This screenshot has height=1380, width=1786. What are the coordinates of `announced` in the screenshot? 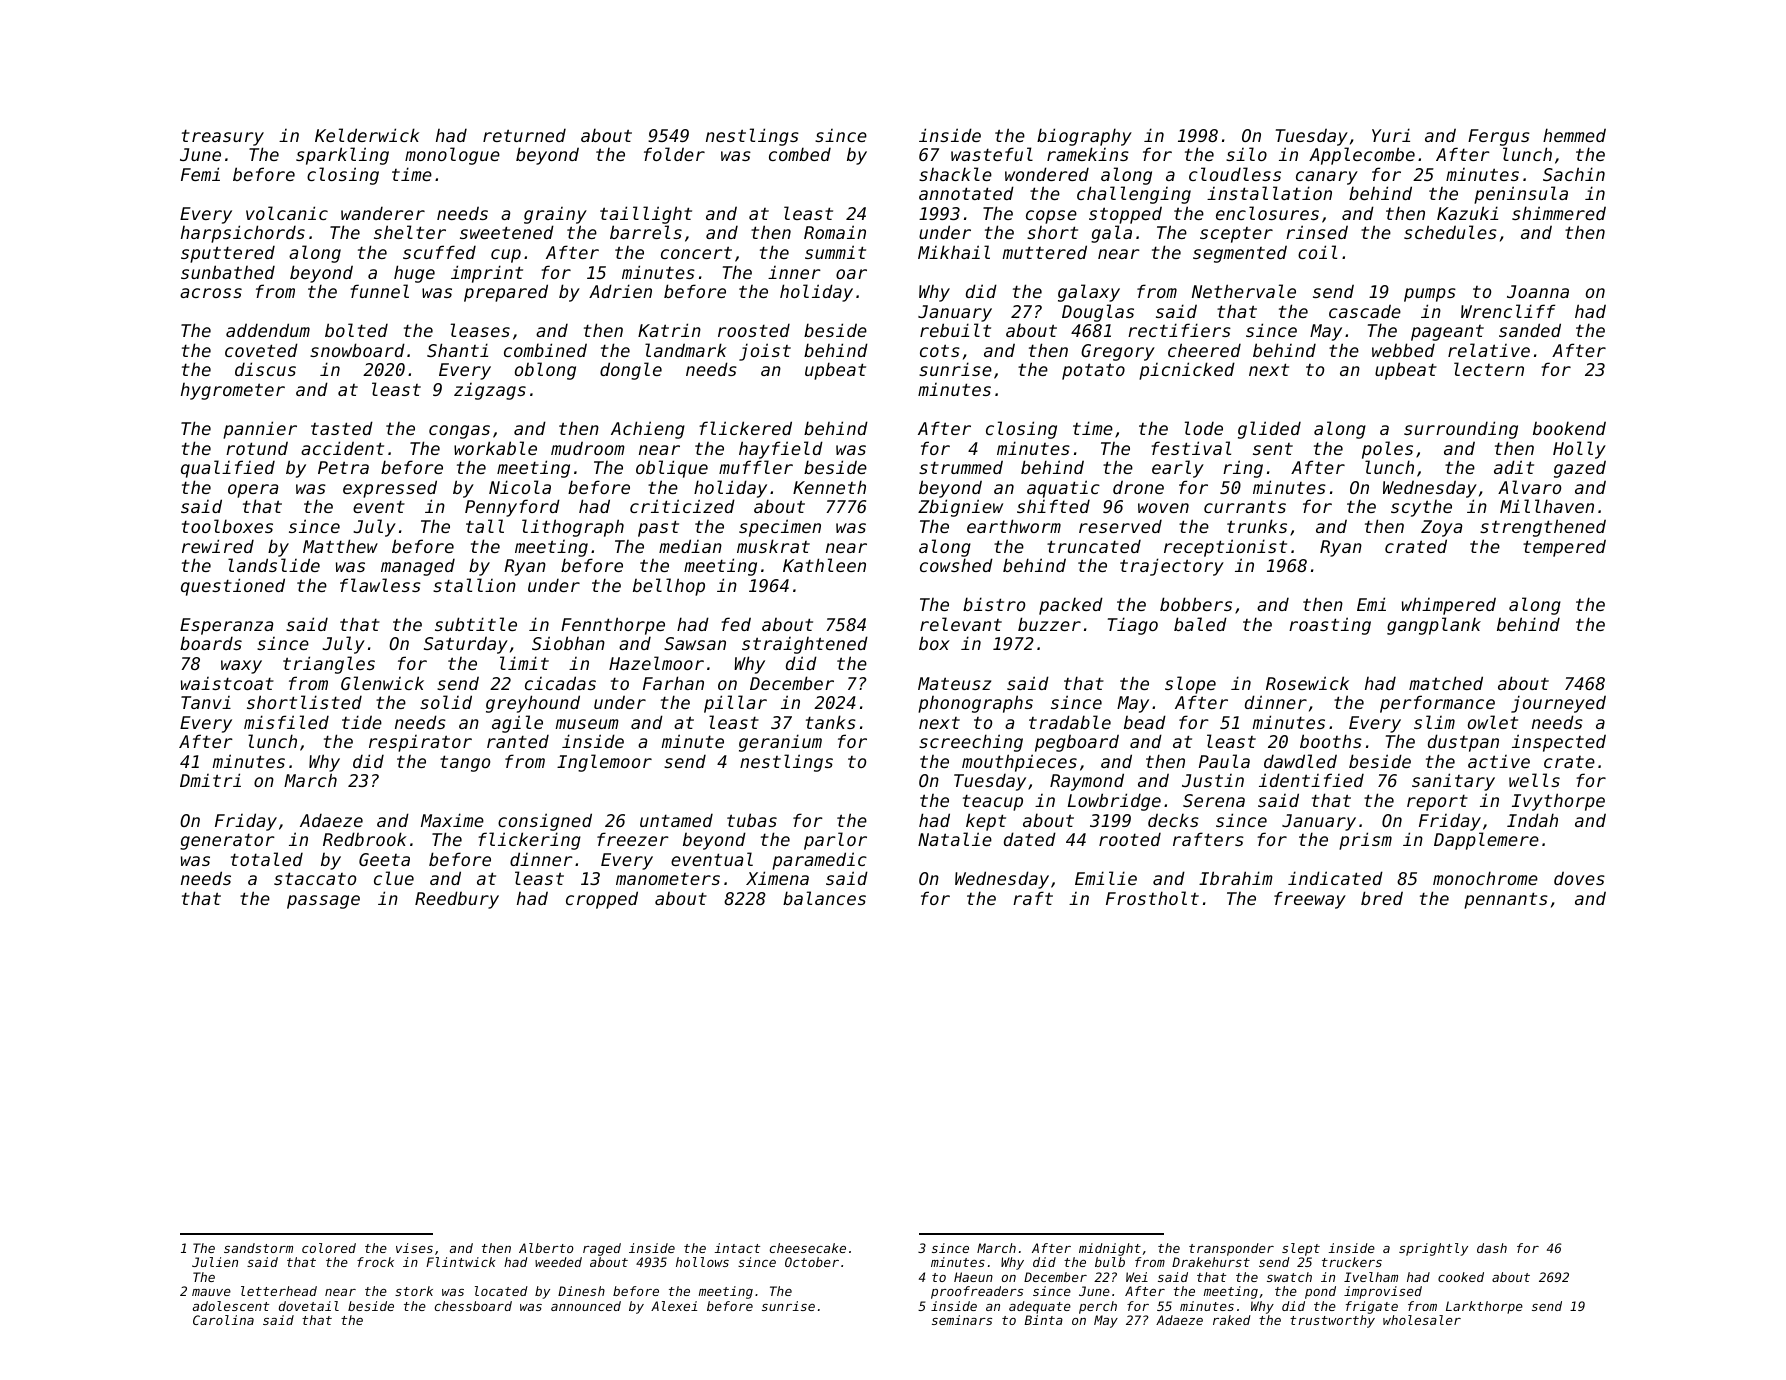 It's located at (586, 1306).
